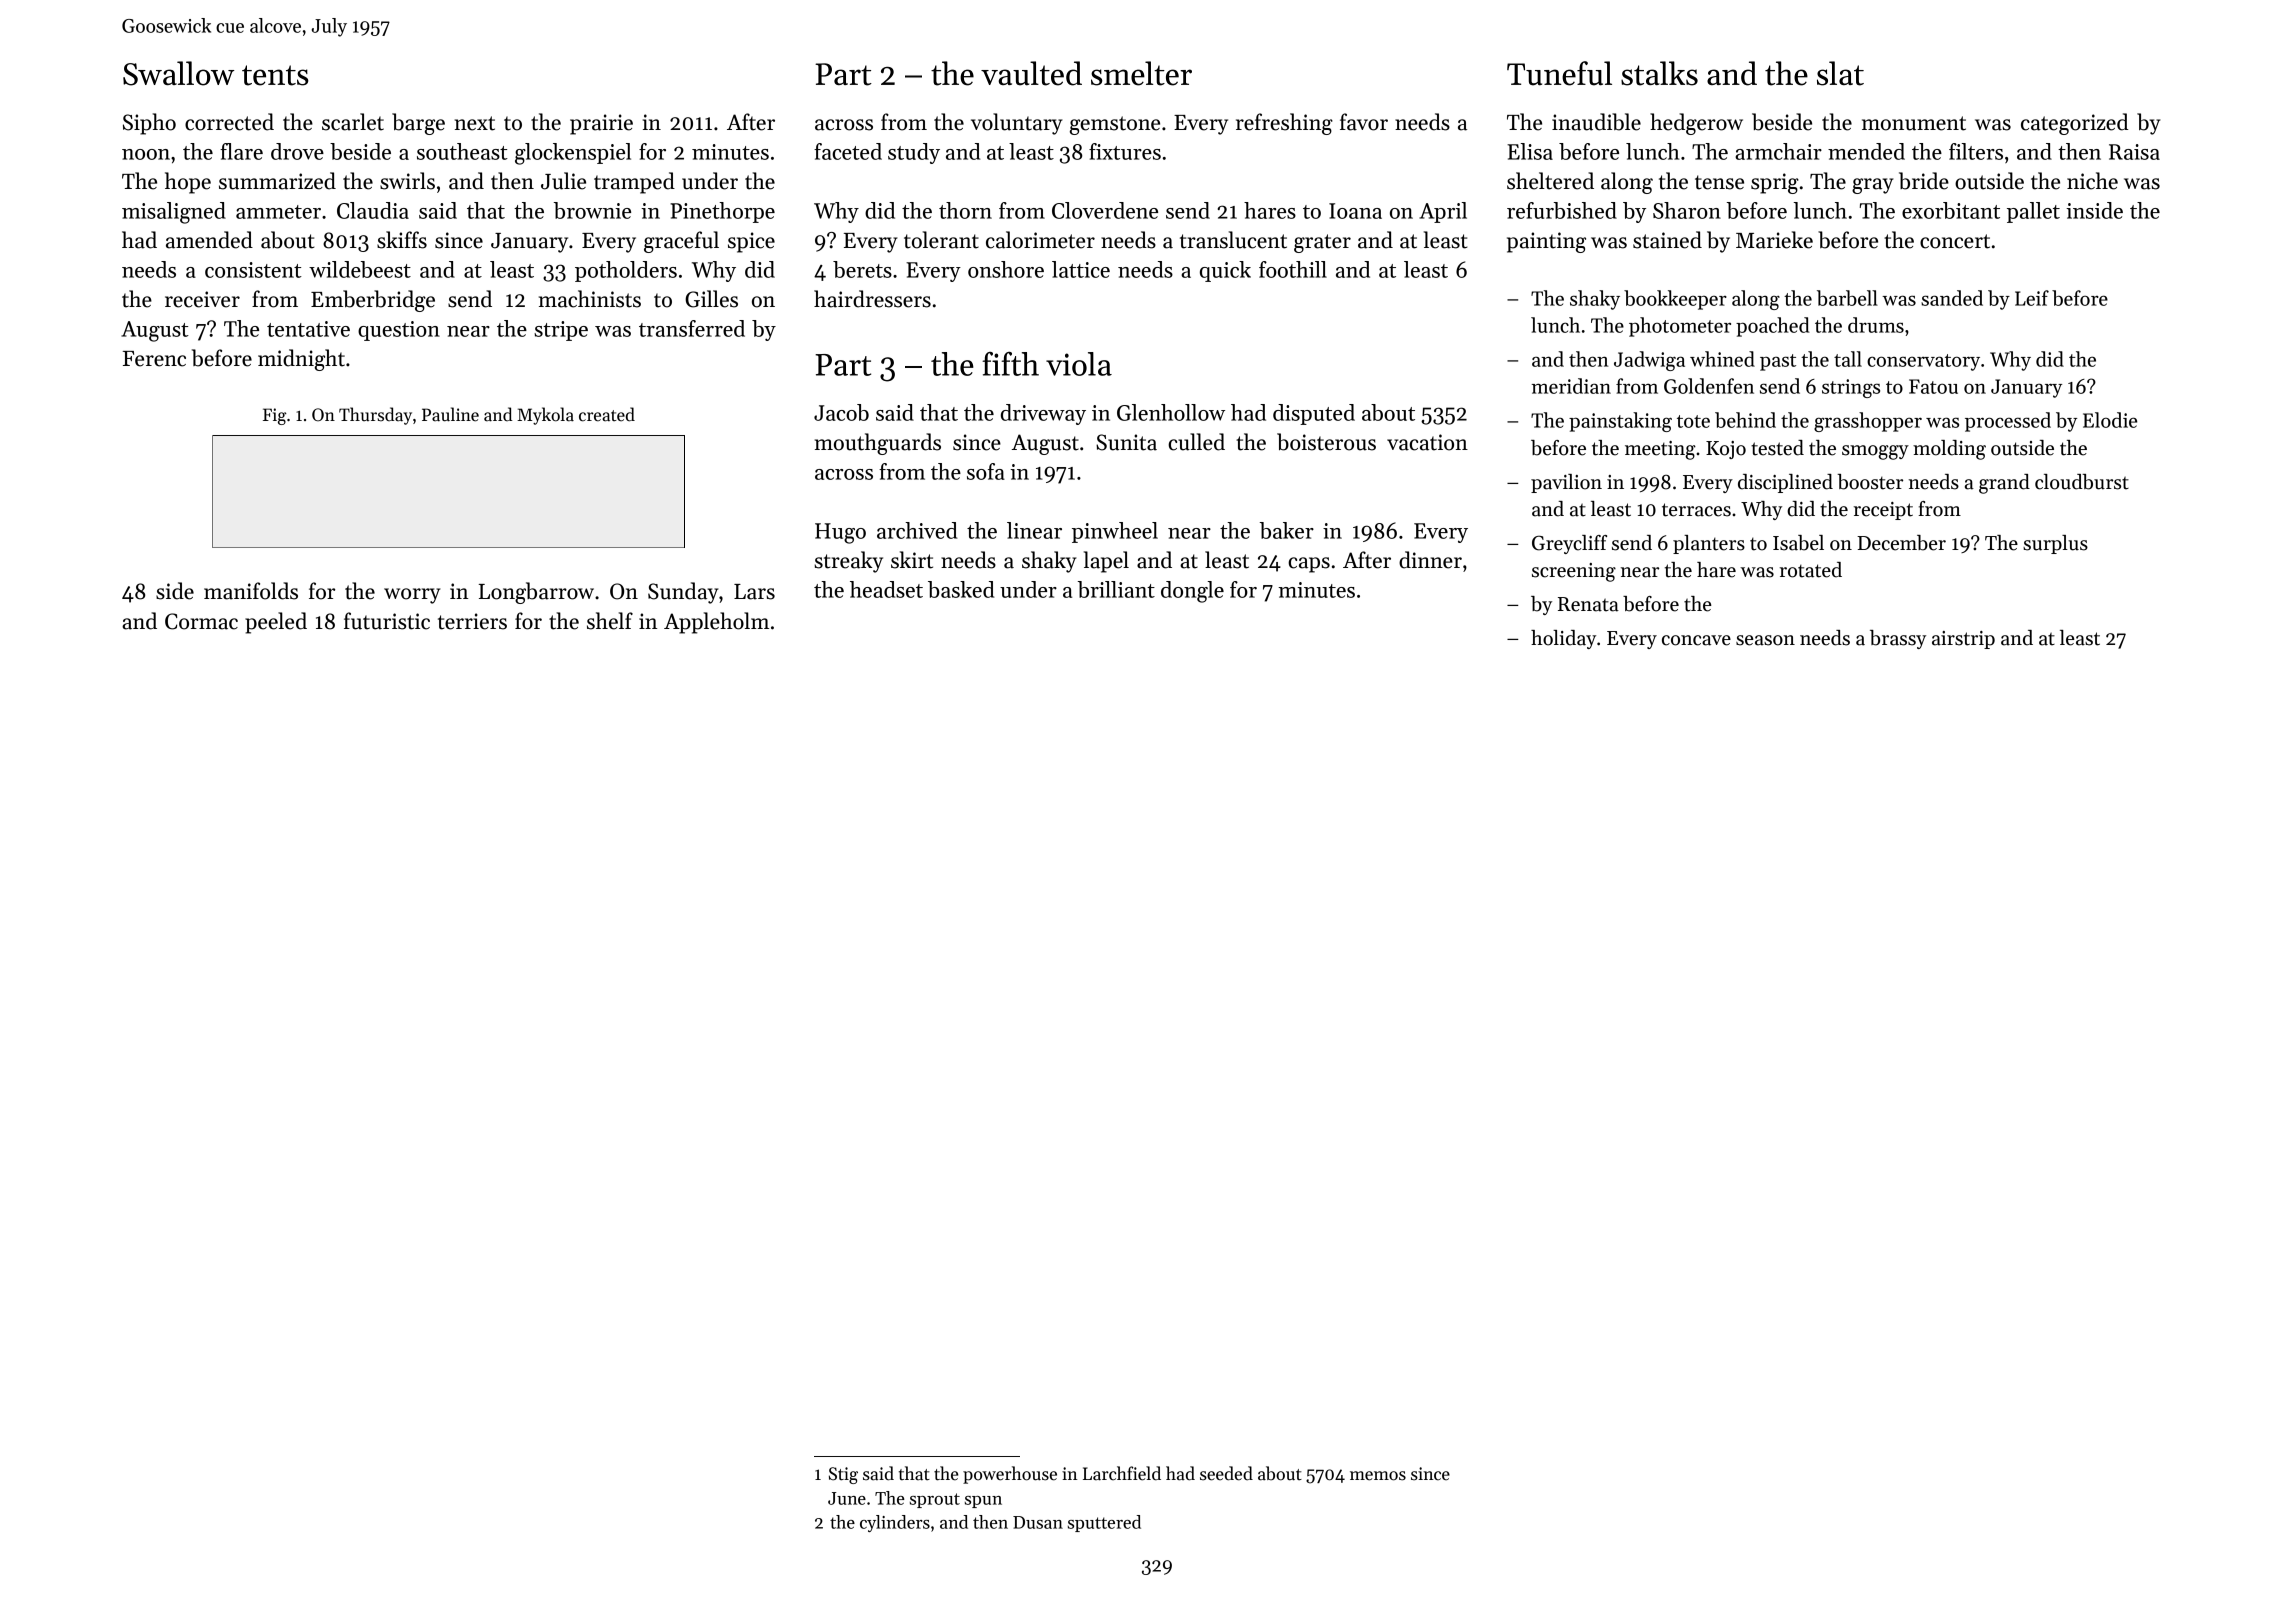  What do you see at coordinates (847, 1498) in the screenshot?
I see `June` at bounding box center [847, 1498].
